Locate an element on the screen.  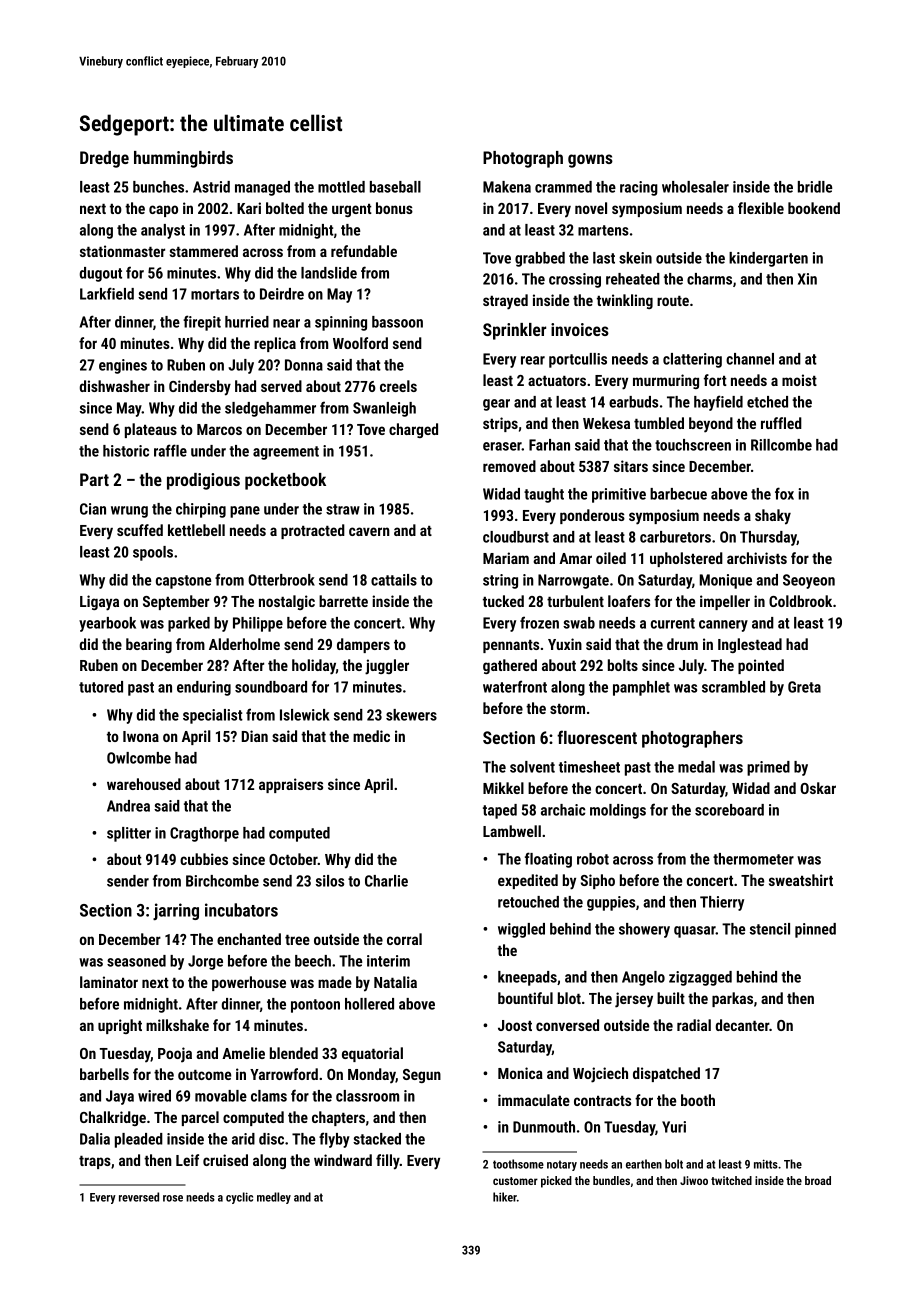
gear is located at coordinates (496, 405).
